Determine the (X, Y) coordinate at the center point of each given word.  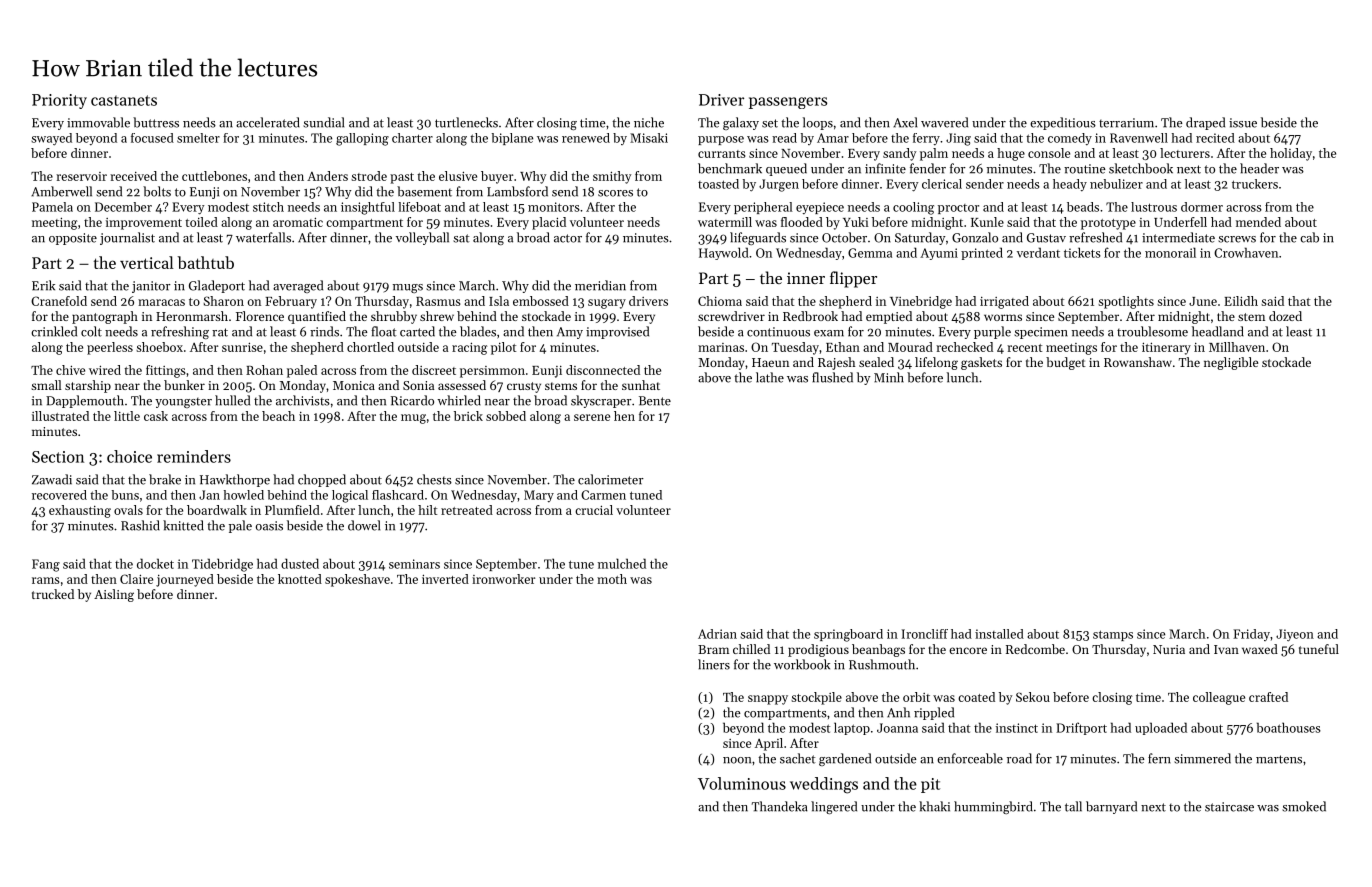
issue (1243, 123)
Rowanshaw (1138, 362)
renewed (586, 138)
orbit (916, 697)
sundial (323, 122)
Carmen (603, 495)
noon (737, 760)
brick (468, 416)
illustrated (60, 416)
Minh (889, 377)
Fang (46, 565)
